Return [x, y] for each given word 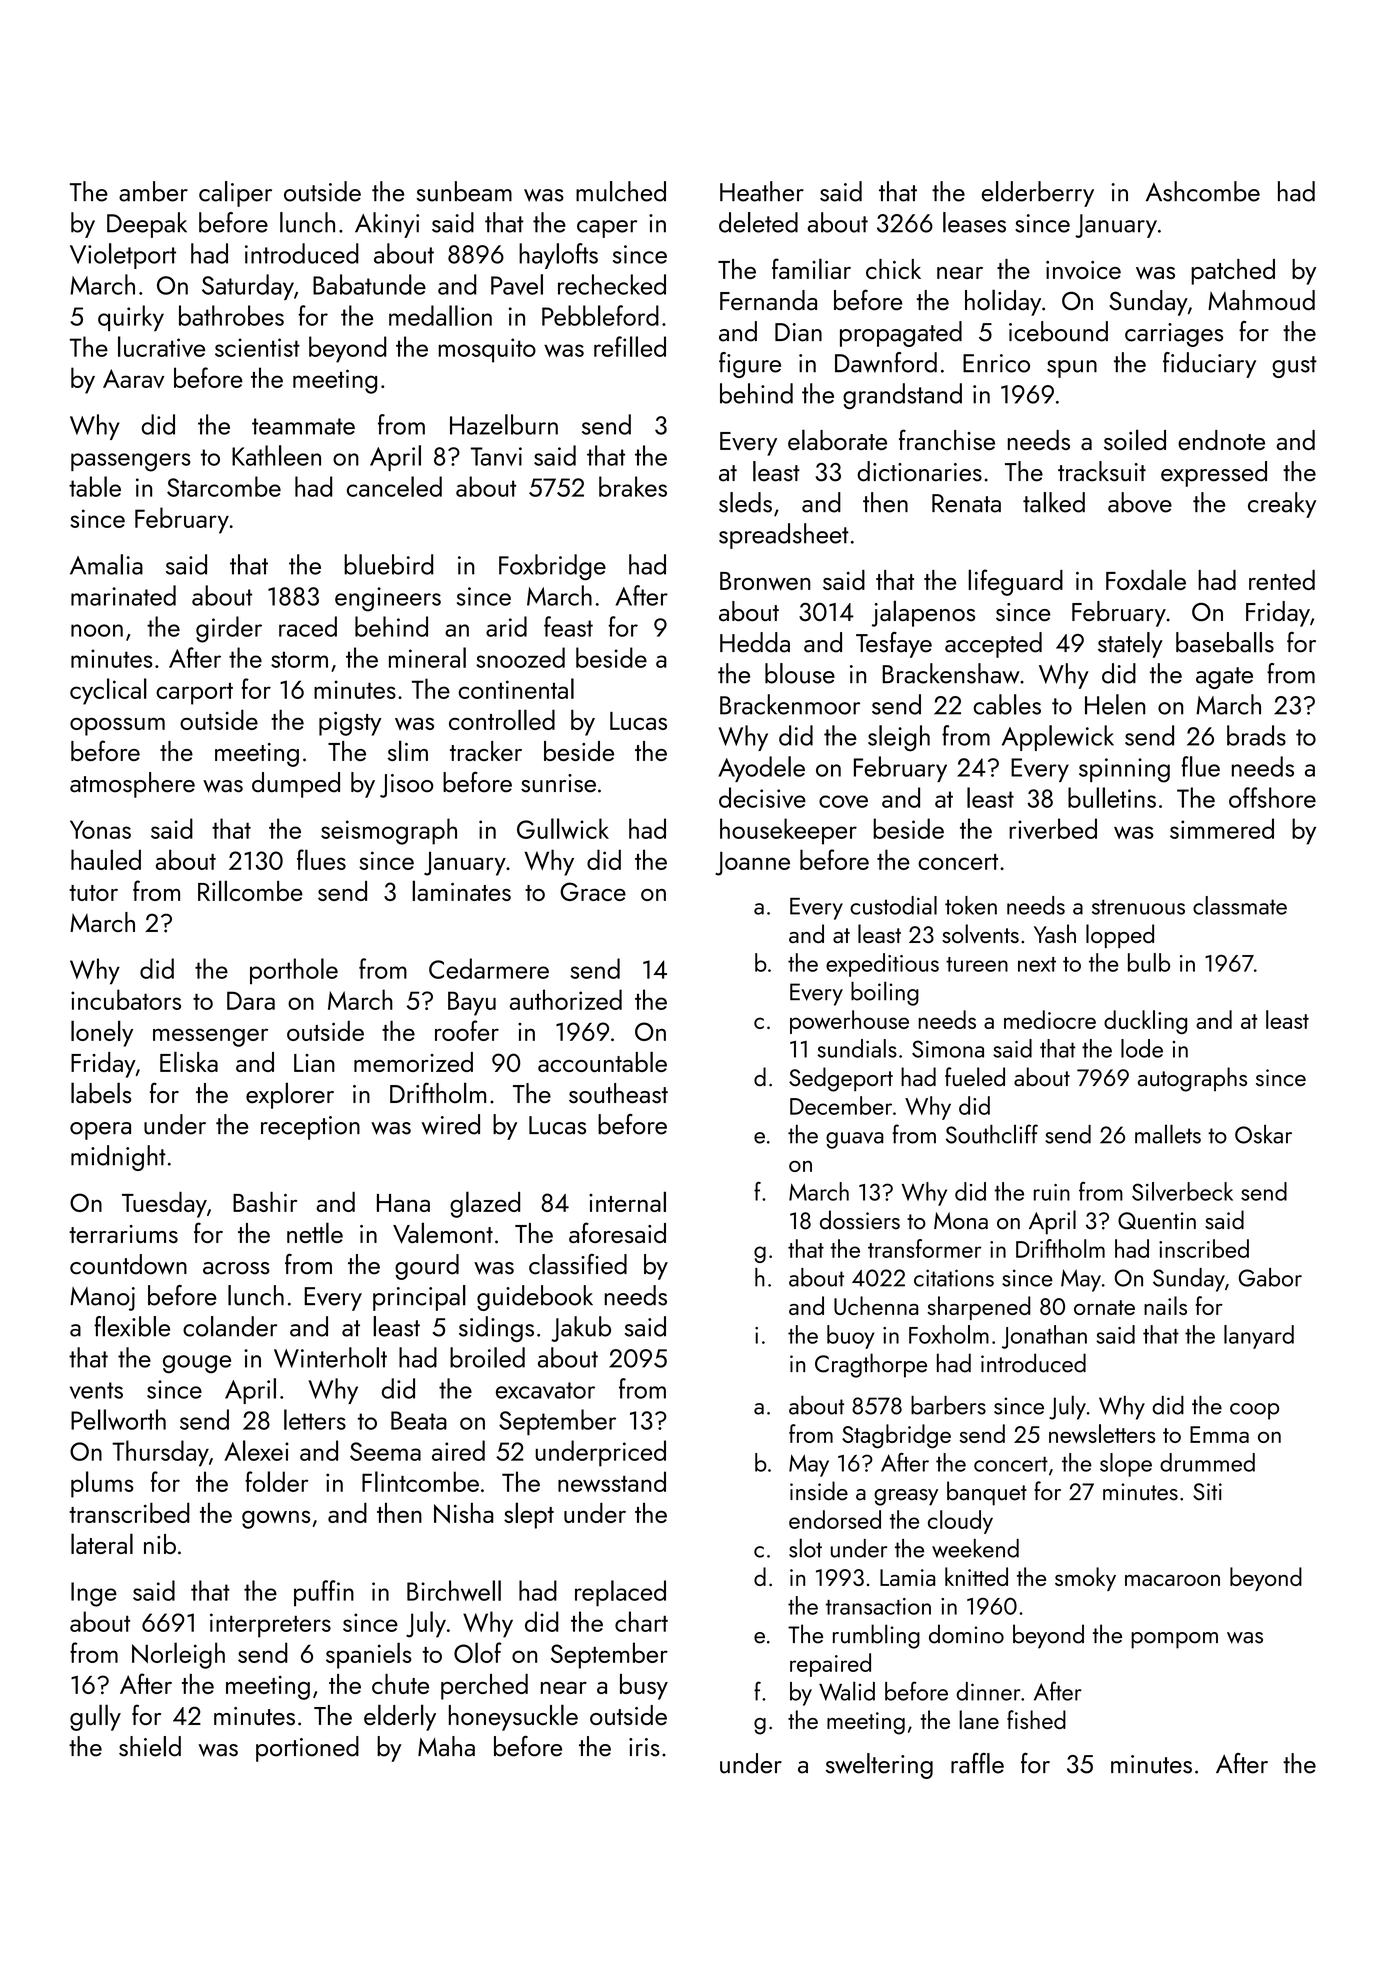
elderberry [1038, 194]
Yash [1055, 933]
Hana [403, 1203]
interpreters [270, 1625]
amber [153, 191]
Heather [762, 191]
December [841, 1105]
